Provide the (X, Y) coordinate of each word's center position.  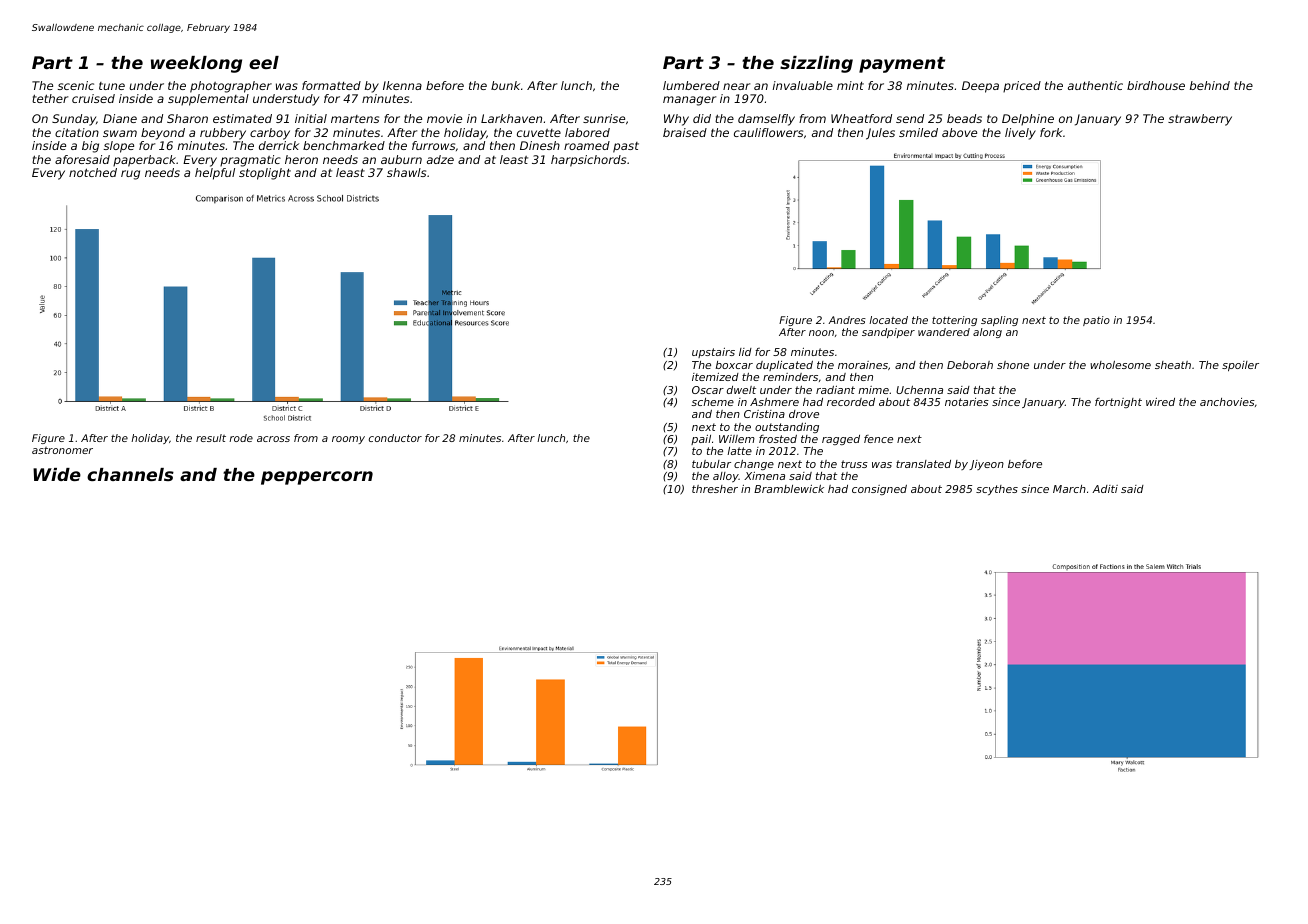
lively (1020, 134)
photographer (231, 87)
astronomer (62, 450)
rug (130, 175)
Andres (847, 320)
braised (685, 132)
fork (1051, 132)
